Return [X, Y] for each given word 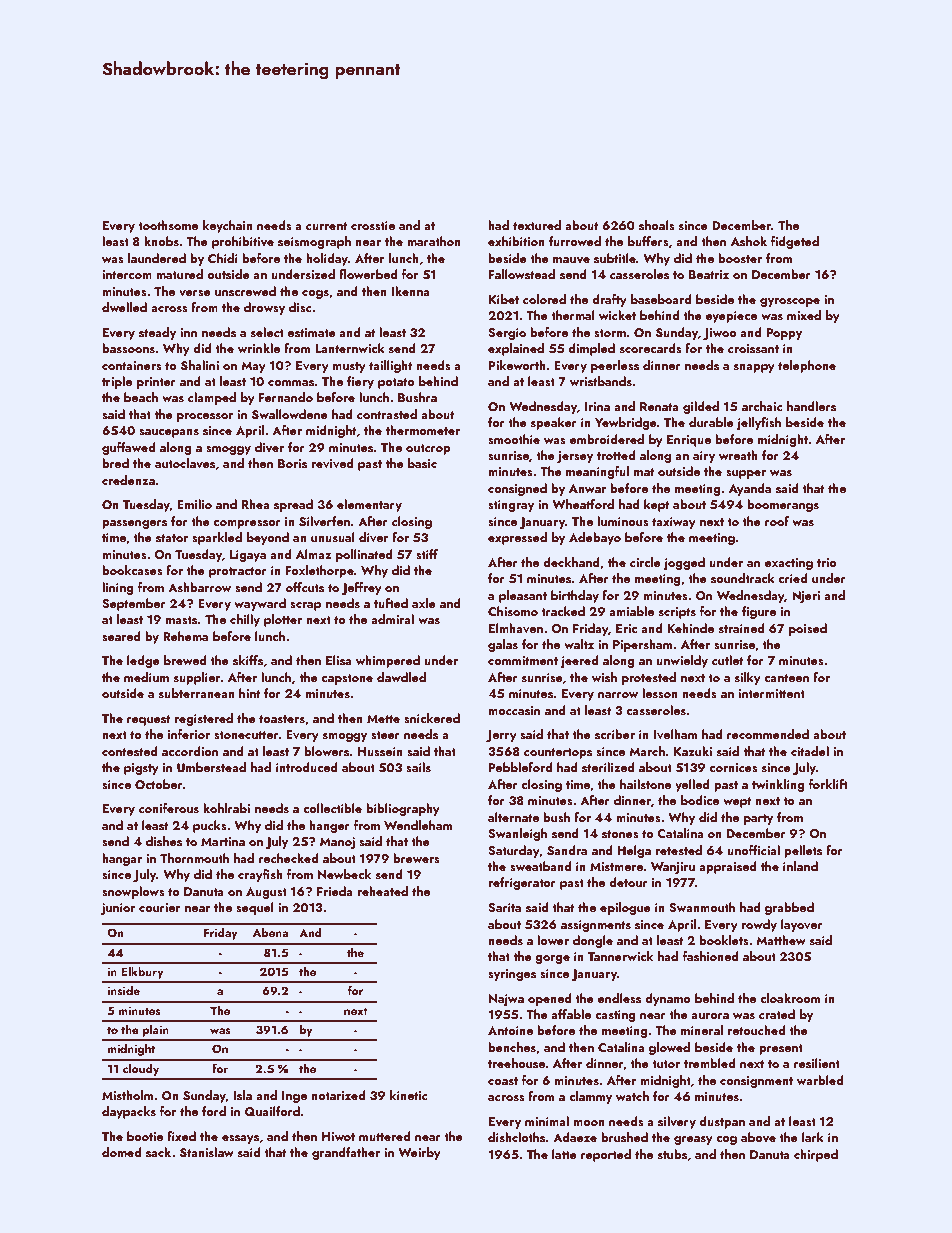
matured [179, 274]
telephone [807, 366]
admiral [392, 619]
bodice [700, 800]
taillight [391, 366]
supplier [197, 678]
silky [748, 678]
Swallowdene [290, 414]
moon [589, 1123]
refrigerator [522, 883]
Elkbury [142, 972]
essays [240, 1139]
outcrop [428, 449]
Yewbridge [626, 423]
